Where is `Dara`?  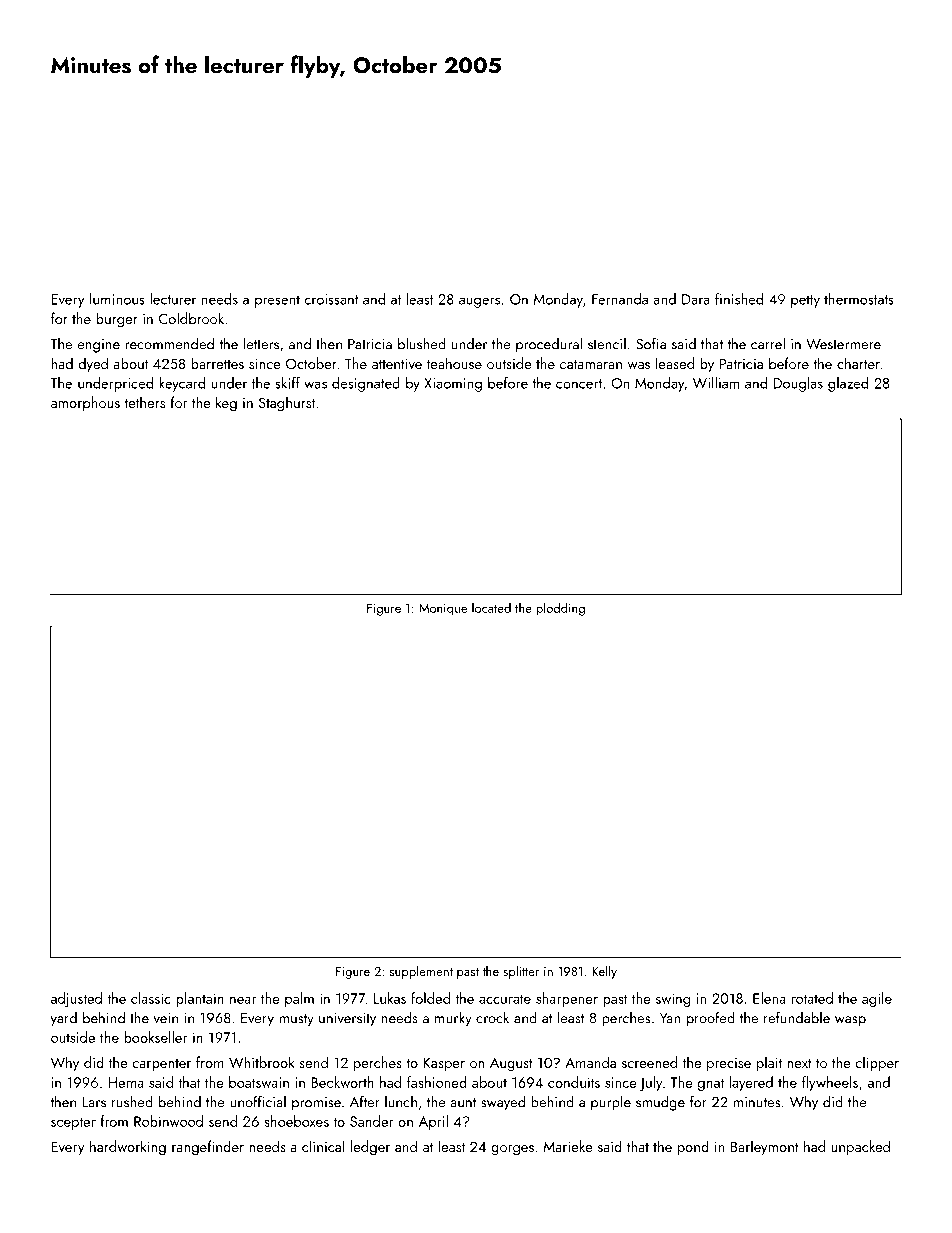
Dara is located at coordinates (696, 299).
